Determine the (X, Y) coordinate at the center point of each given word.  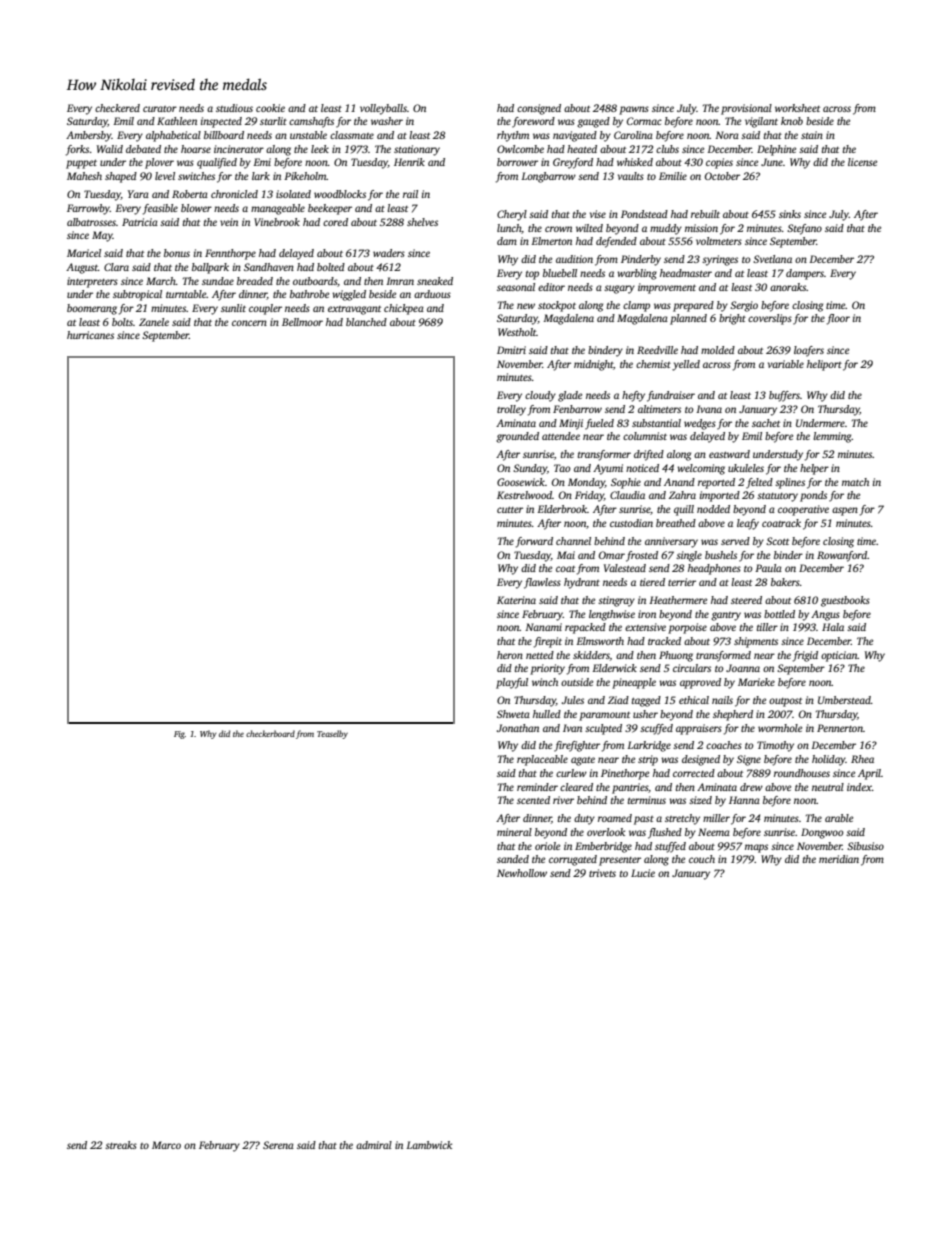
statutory (777, 497)
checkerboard (270, 733)
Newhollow (522, 873)
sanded (513, 859)
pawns (634, 110)
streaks (121, 1145)
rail (410, 194)
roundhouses (802, 773)
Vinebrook (277, 222)
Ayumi (608, 469)
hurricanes (90, 335)
